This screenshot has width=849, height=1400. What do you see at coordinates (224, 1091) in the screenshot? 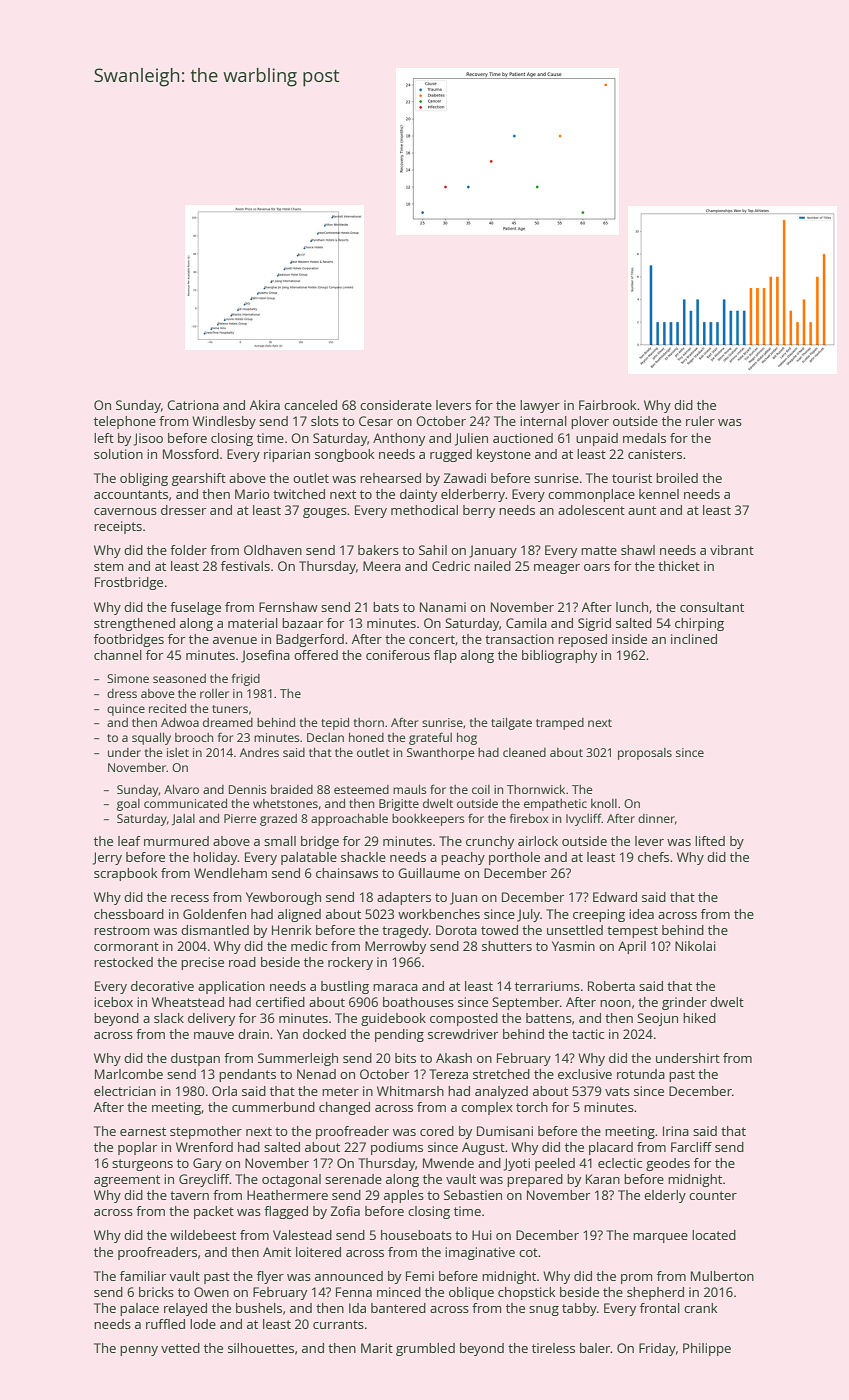
I see `Orla` at bounding box center [224, 1091].
